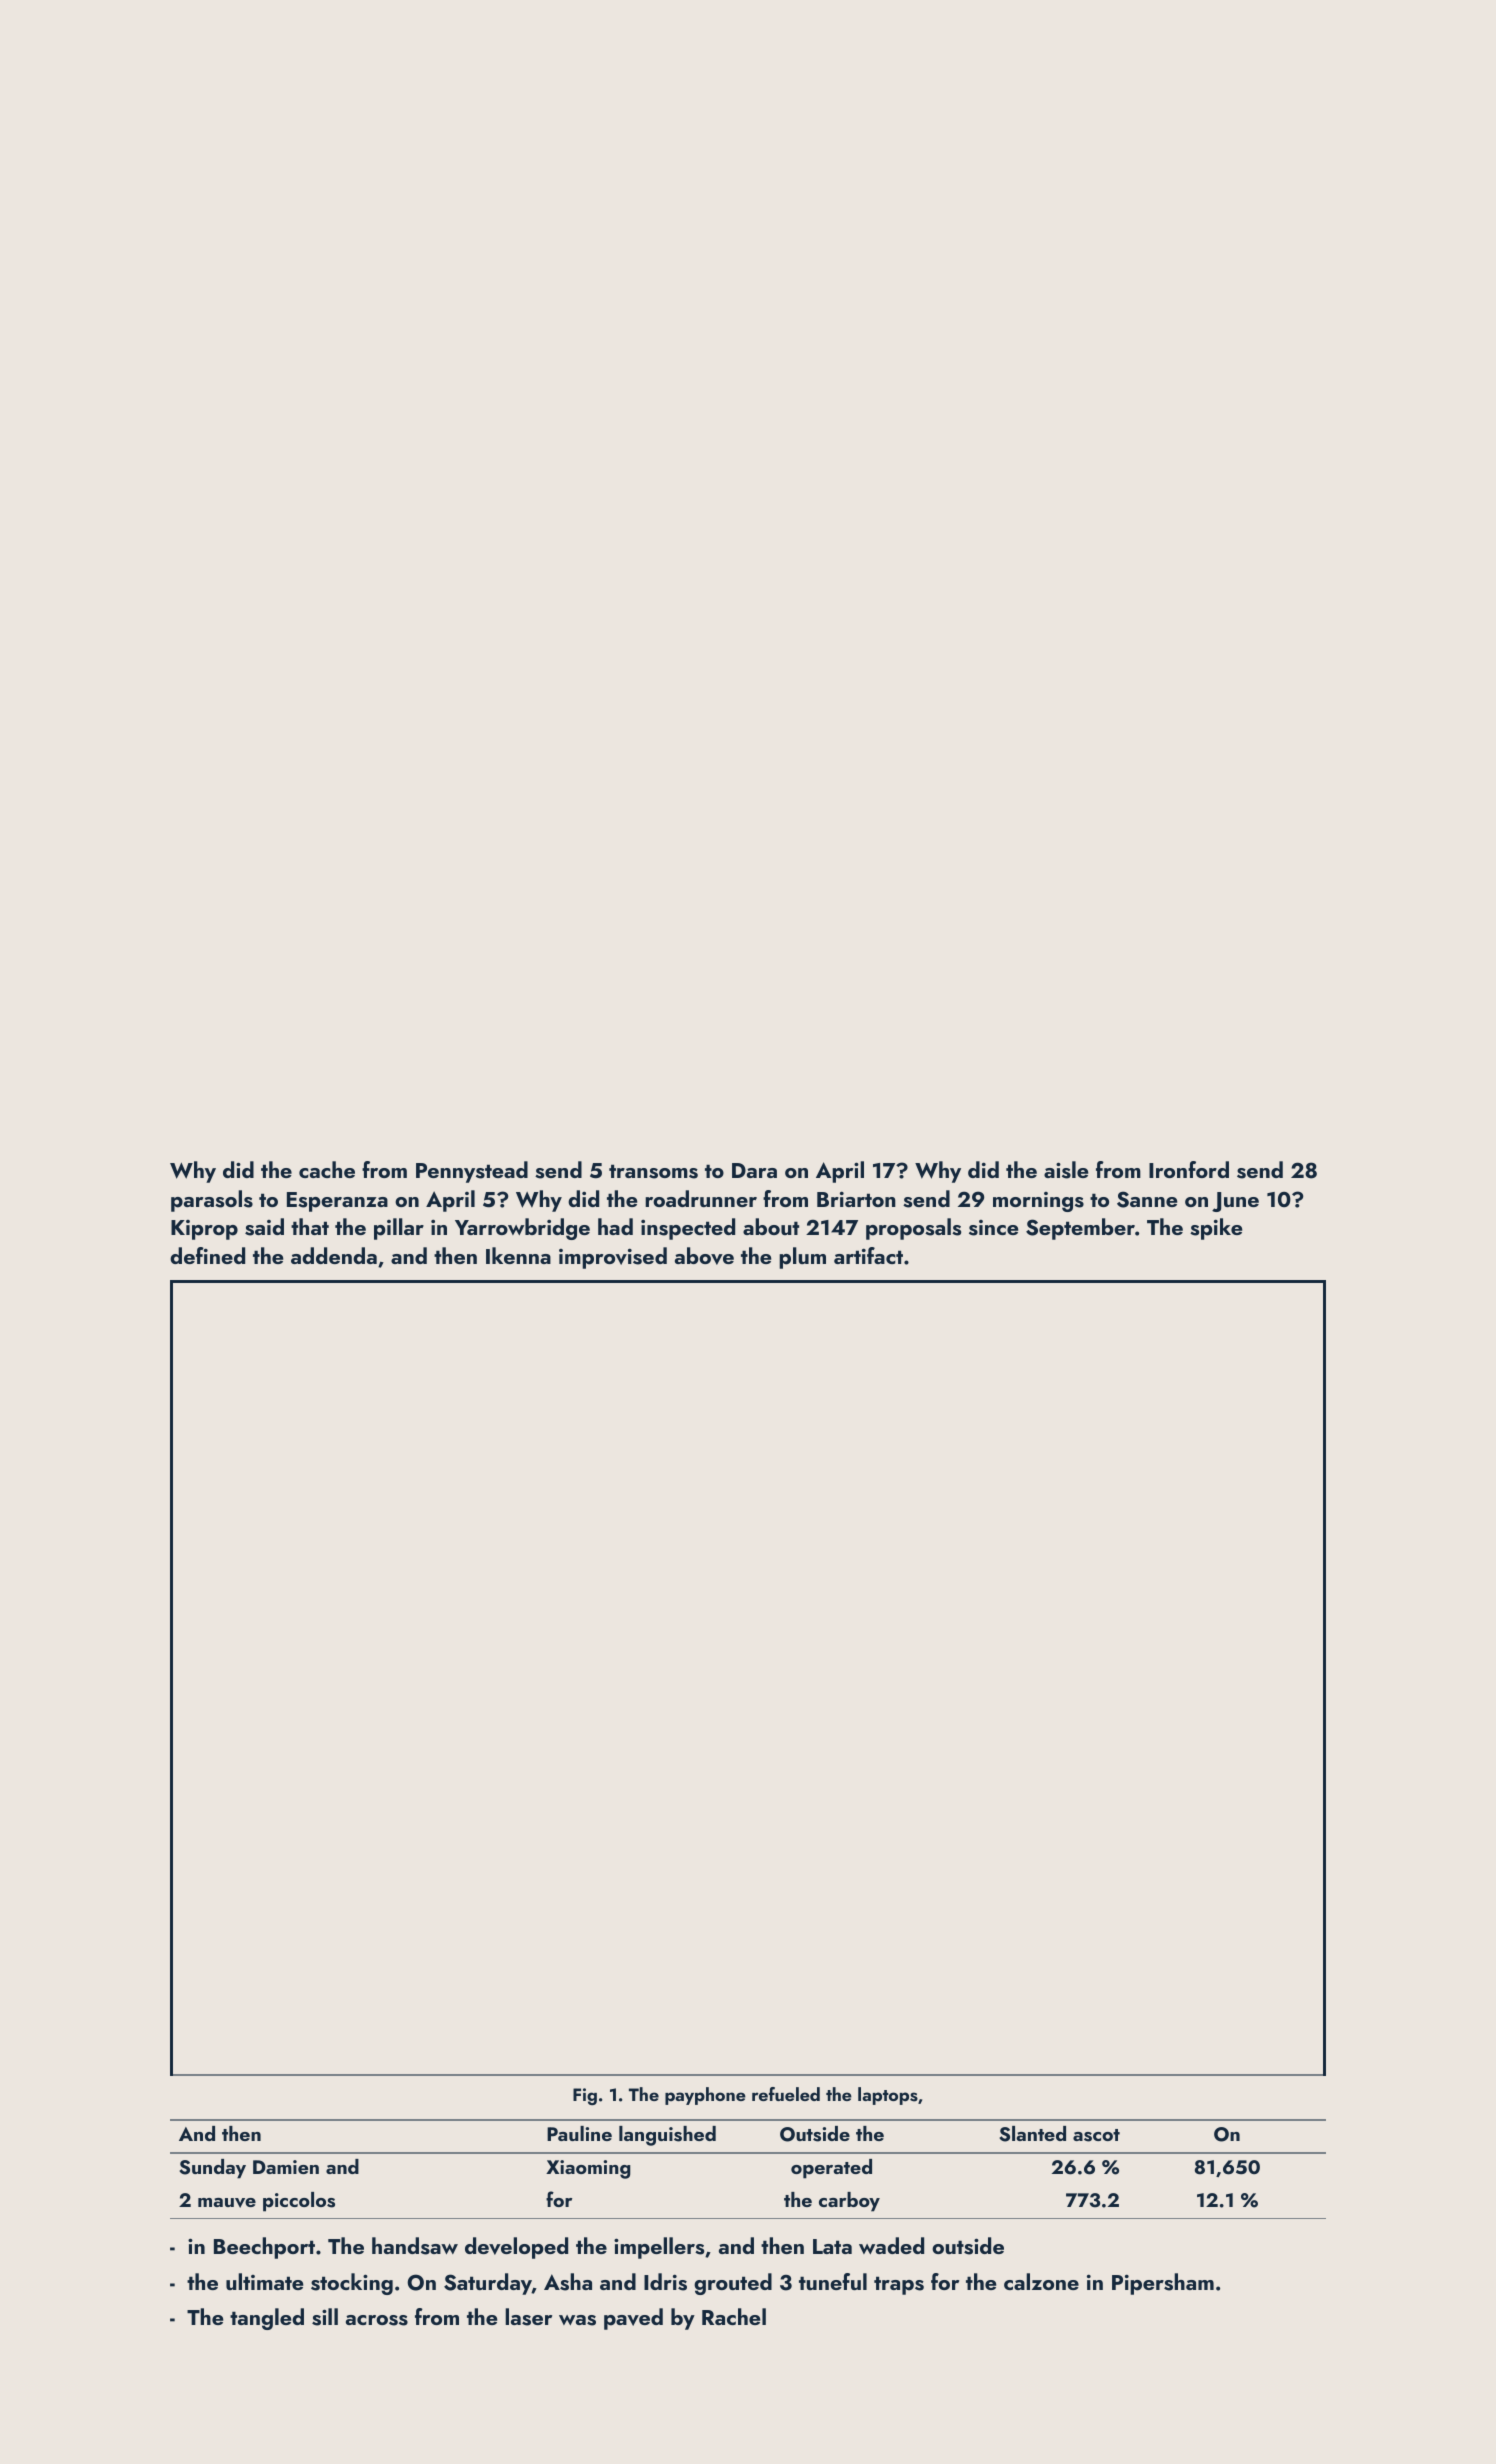  Describe the element at coordinates (1216, 1229) in the screenshot. I see `spike` at that location.
